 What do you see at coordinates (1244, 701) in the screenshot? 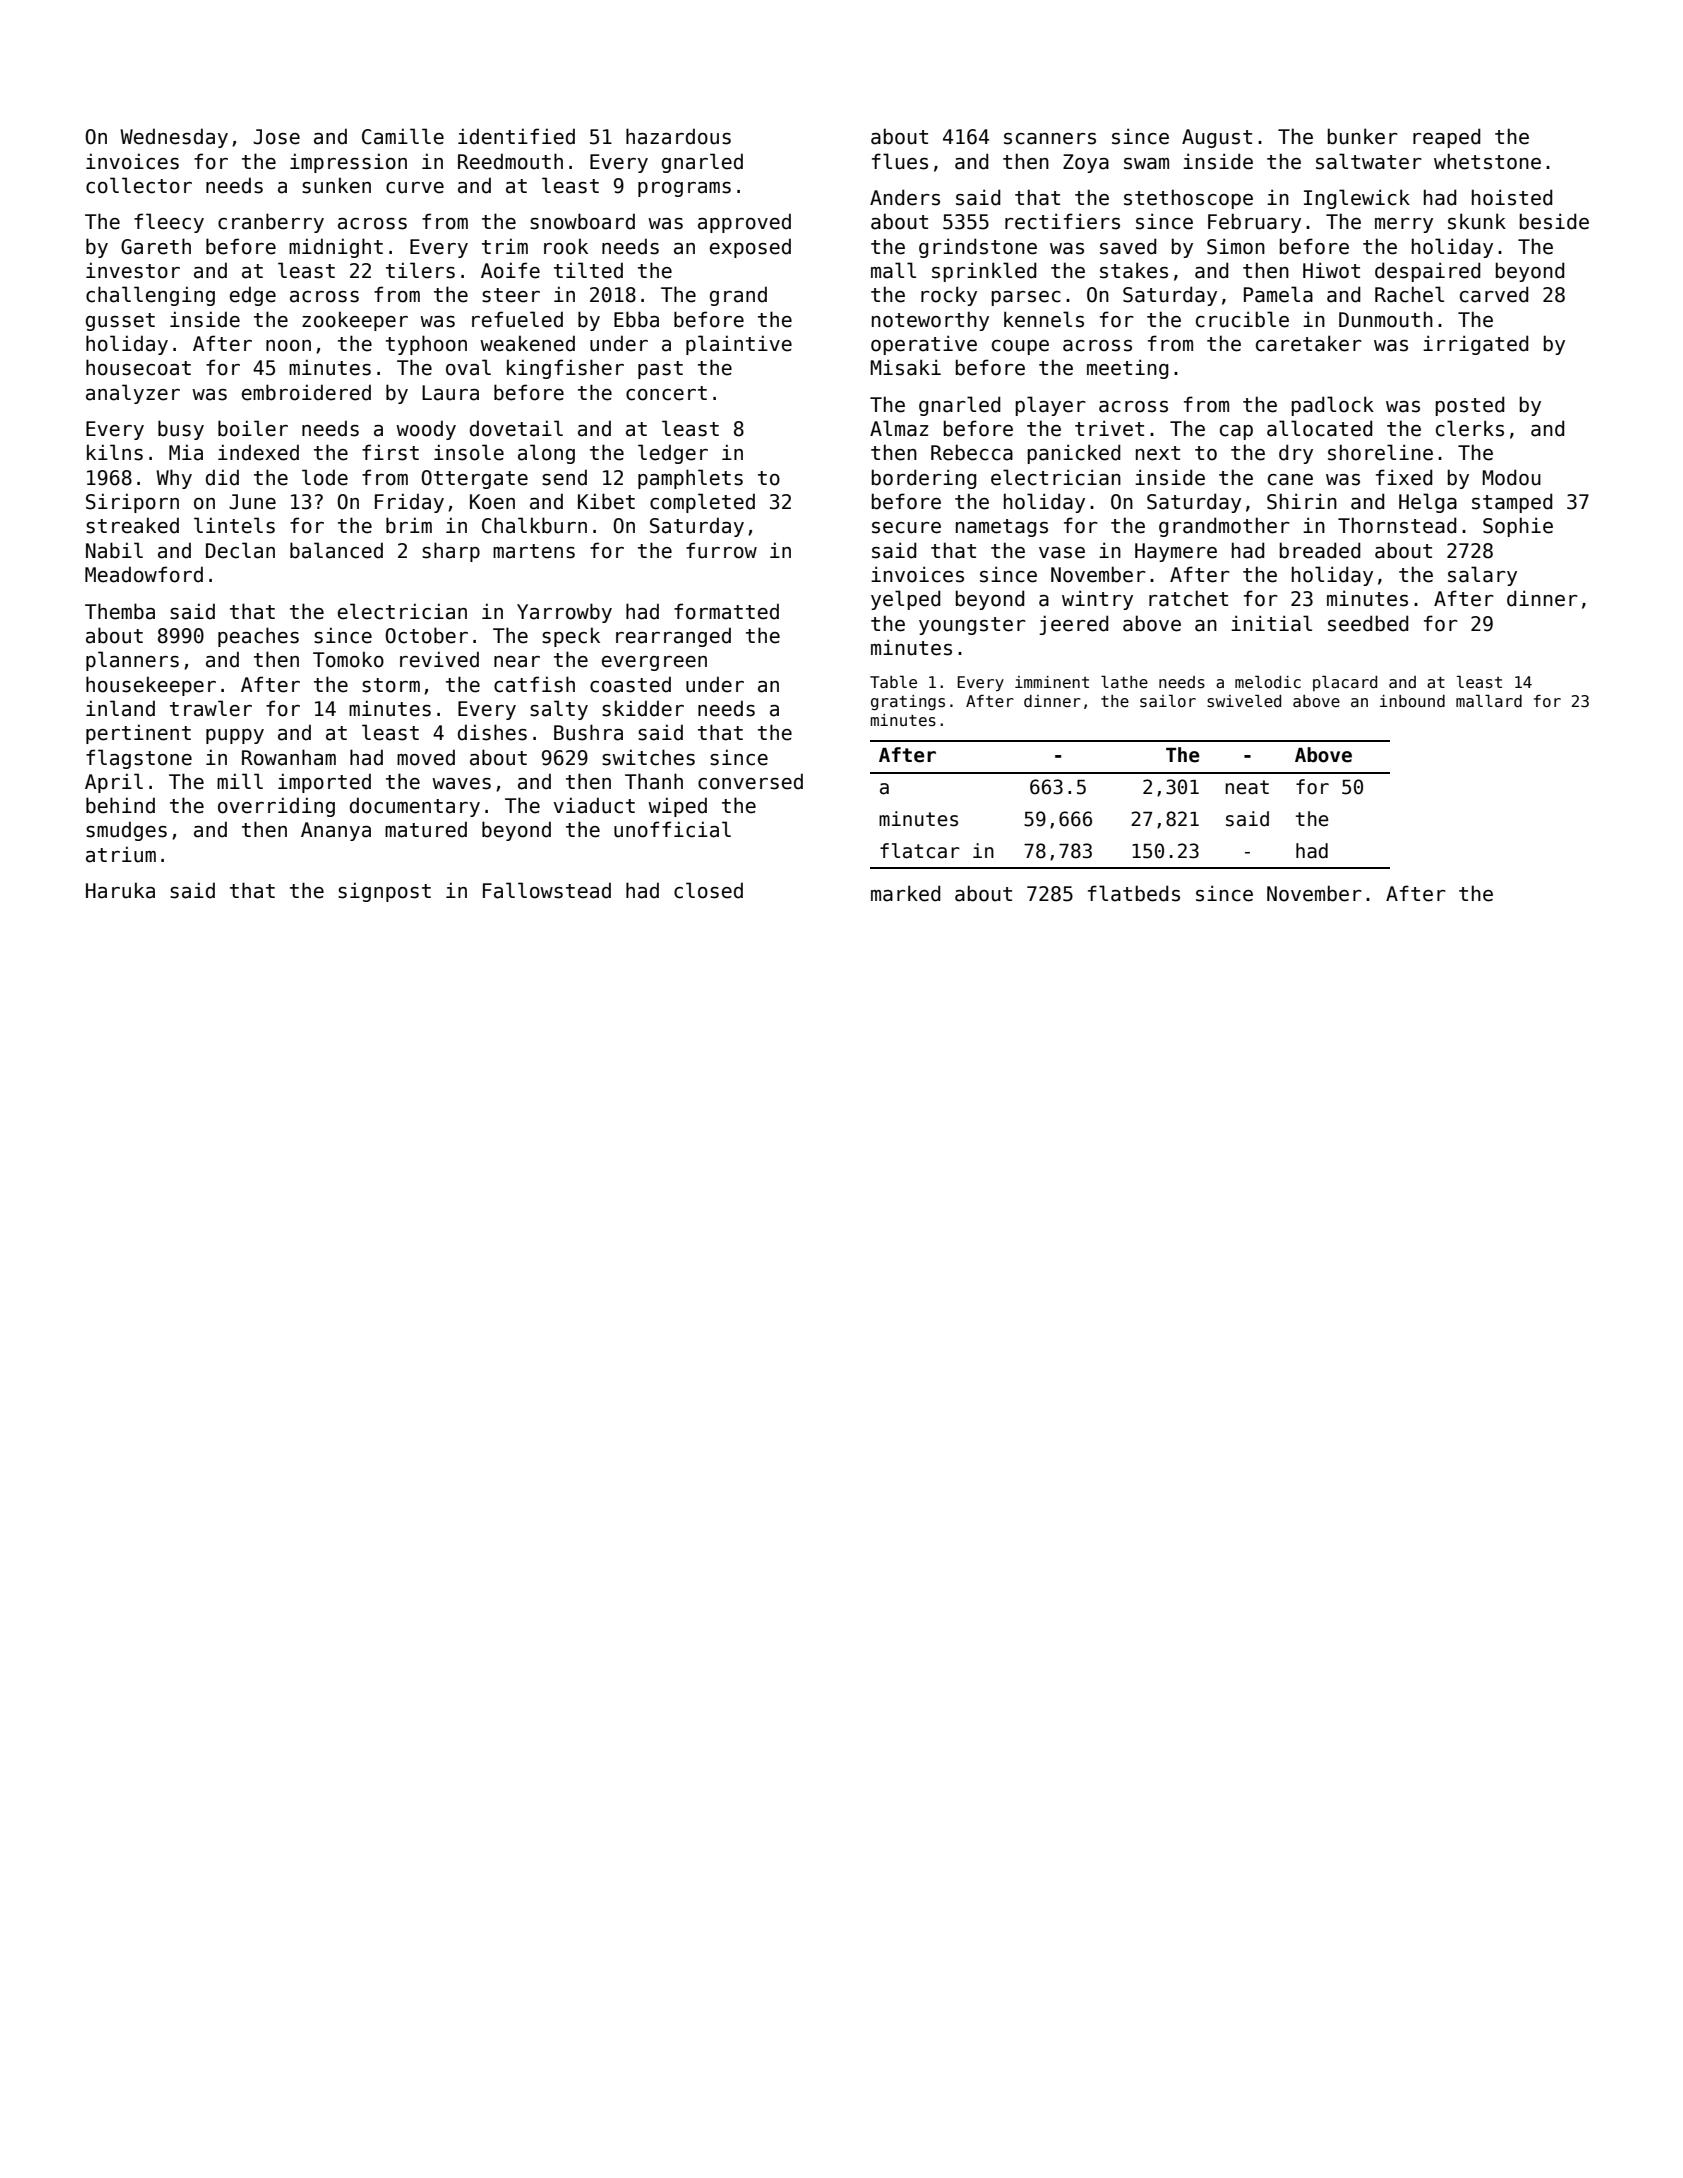
I see `swiveled` at bounding box center [1244, 701].
